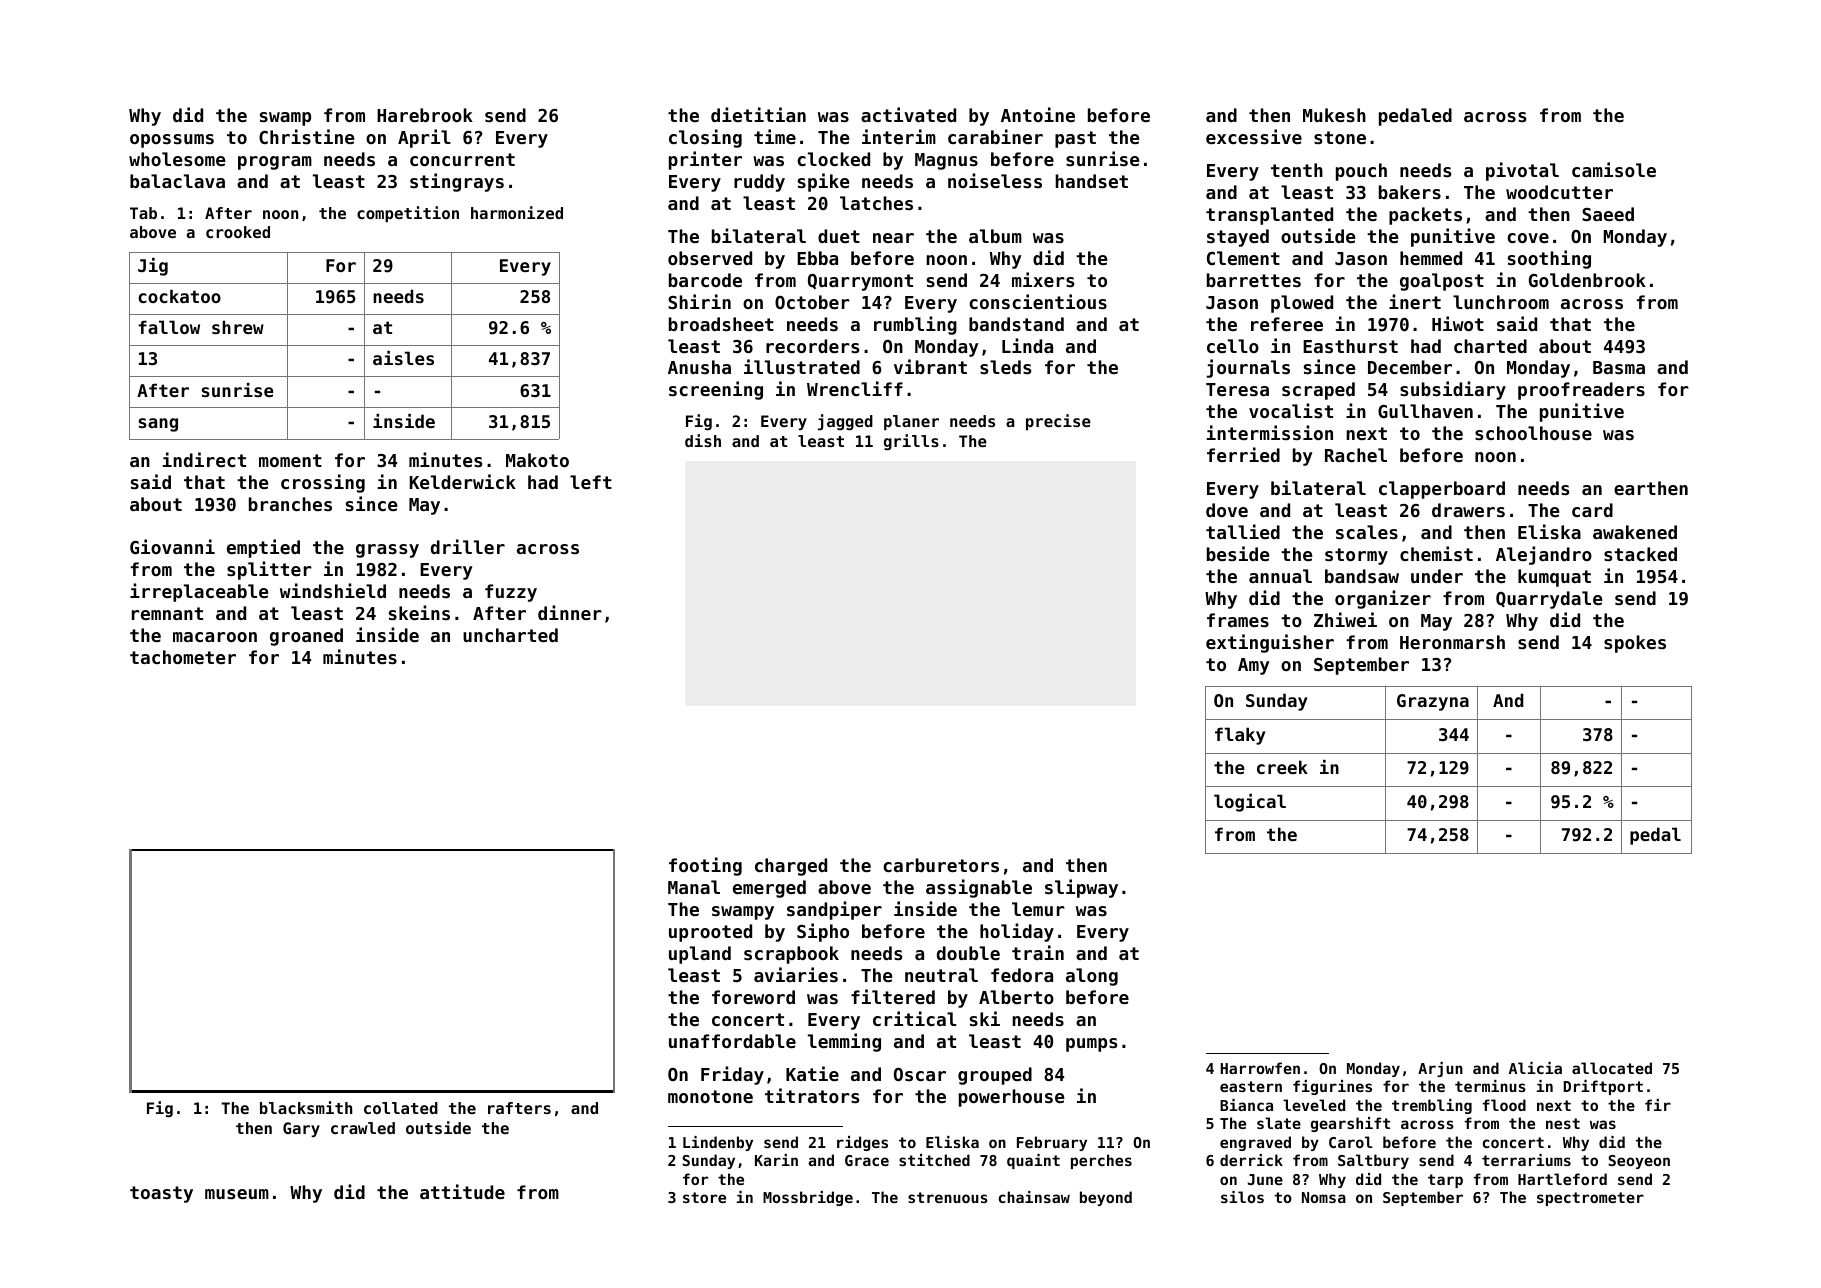  I want to click on competition, so click(408, 214).
